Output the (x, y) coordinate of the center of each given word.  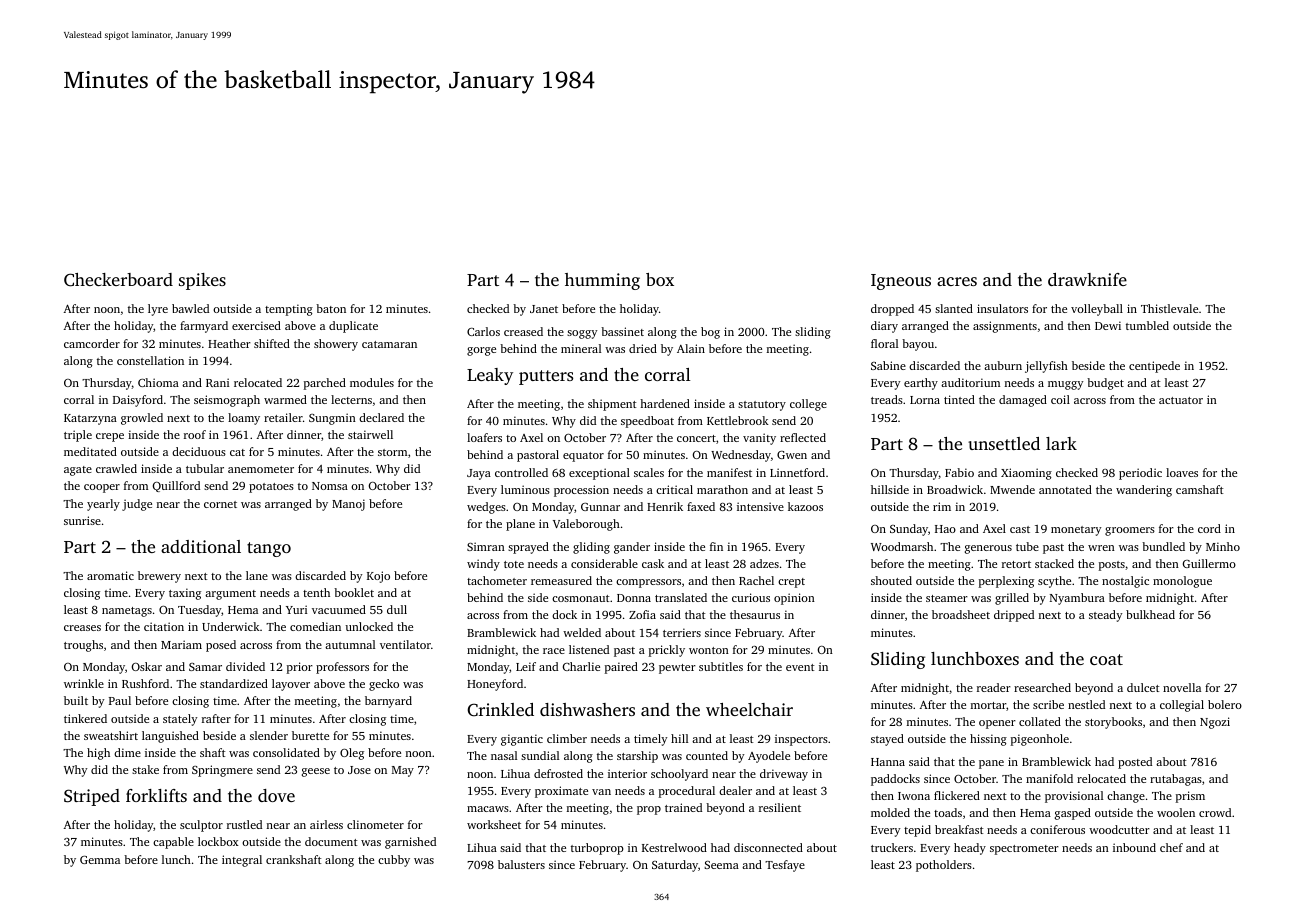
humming (602, 281)
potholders (944, 866)
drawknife (1087, 279)
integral (242, 861)
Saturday (675, 866)
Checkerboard (118, 280)
